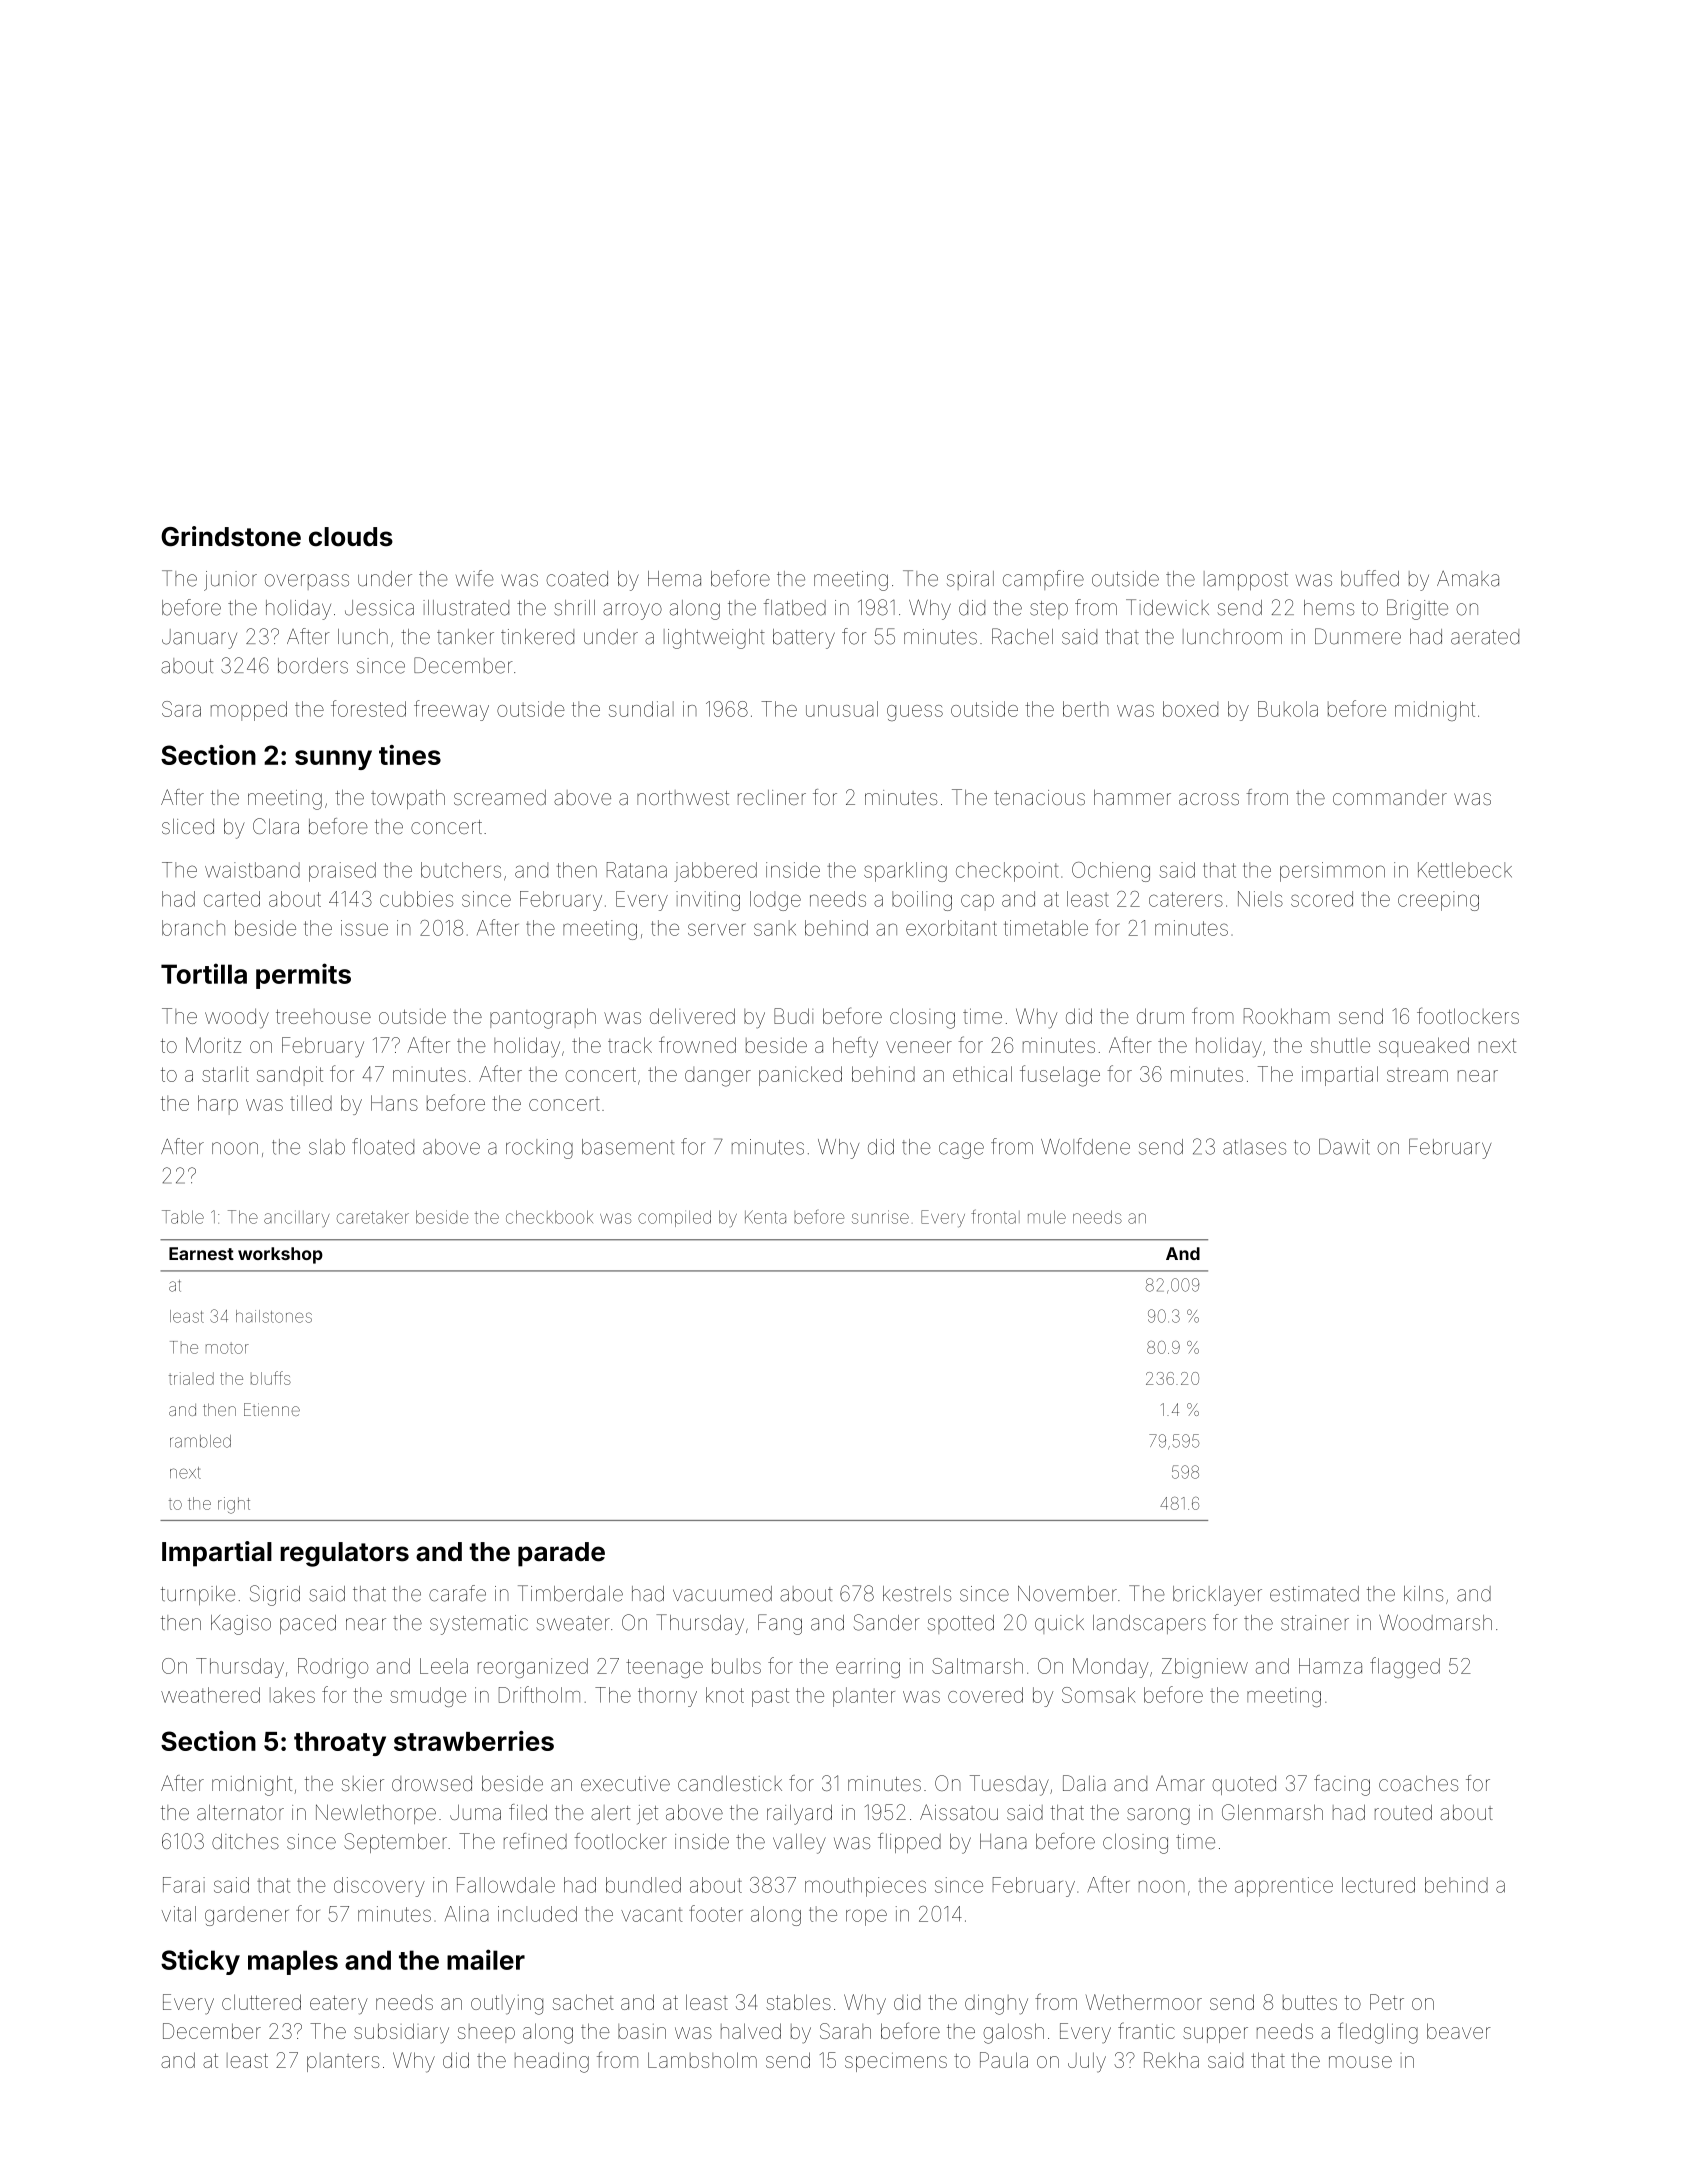 The image size is (1683, 2178). What do you see at coordinates (570, 1593) in the screenshot?
I see `Timberdale` at bounding box center [570, 1593].
